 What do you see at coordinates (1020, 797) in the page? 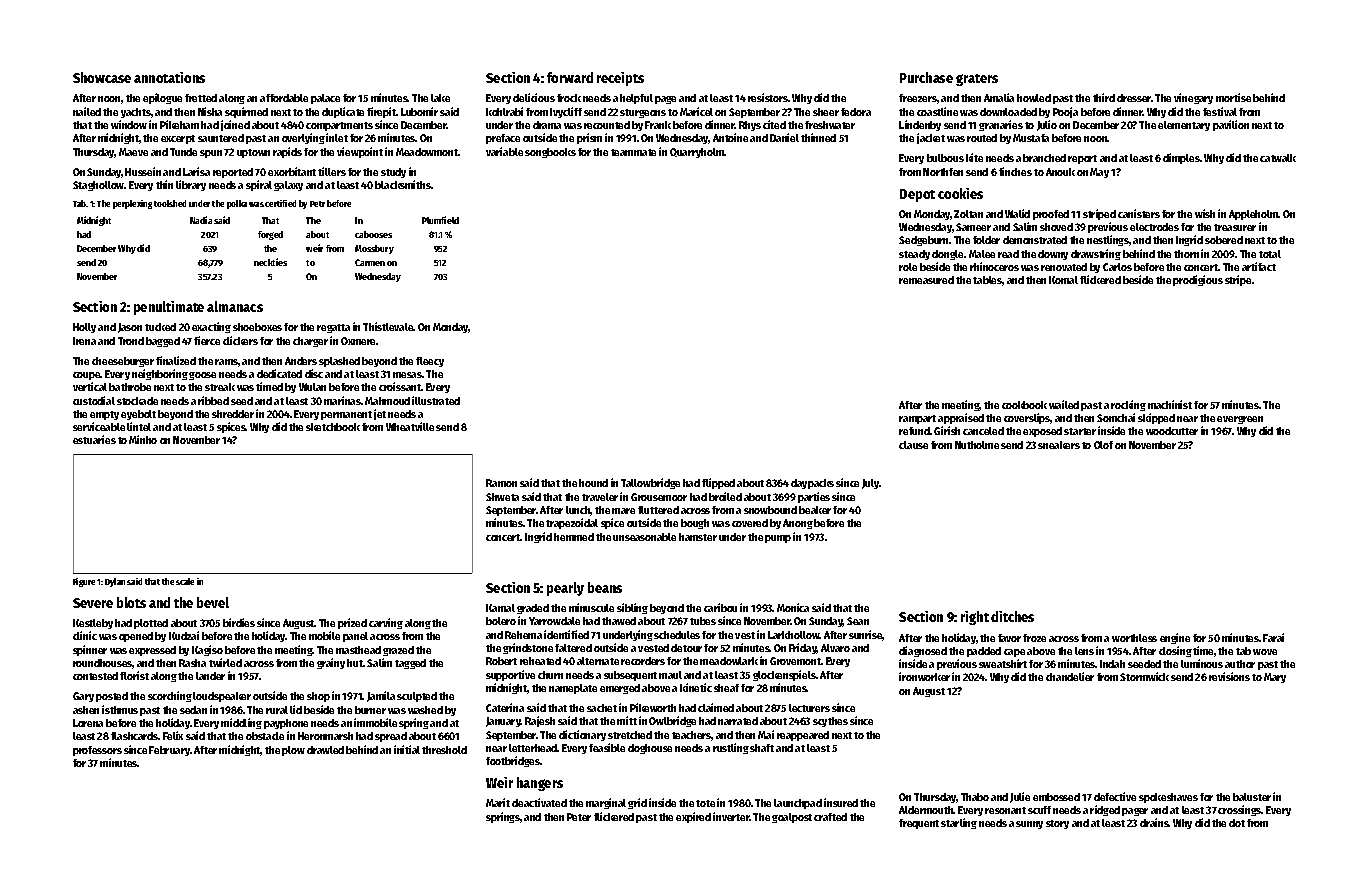
I see `Julie` at bounding box center [1020, 797].
